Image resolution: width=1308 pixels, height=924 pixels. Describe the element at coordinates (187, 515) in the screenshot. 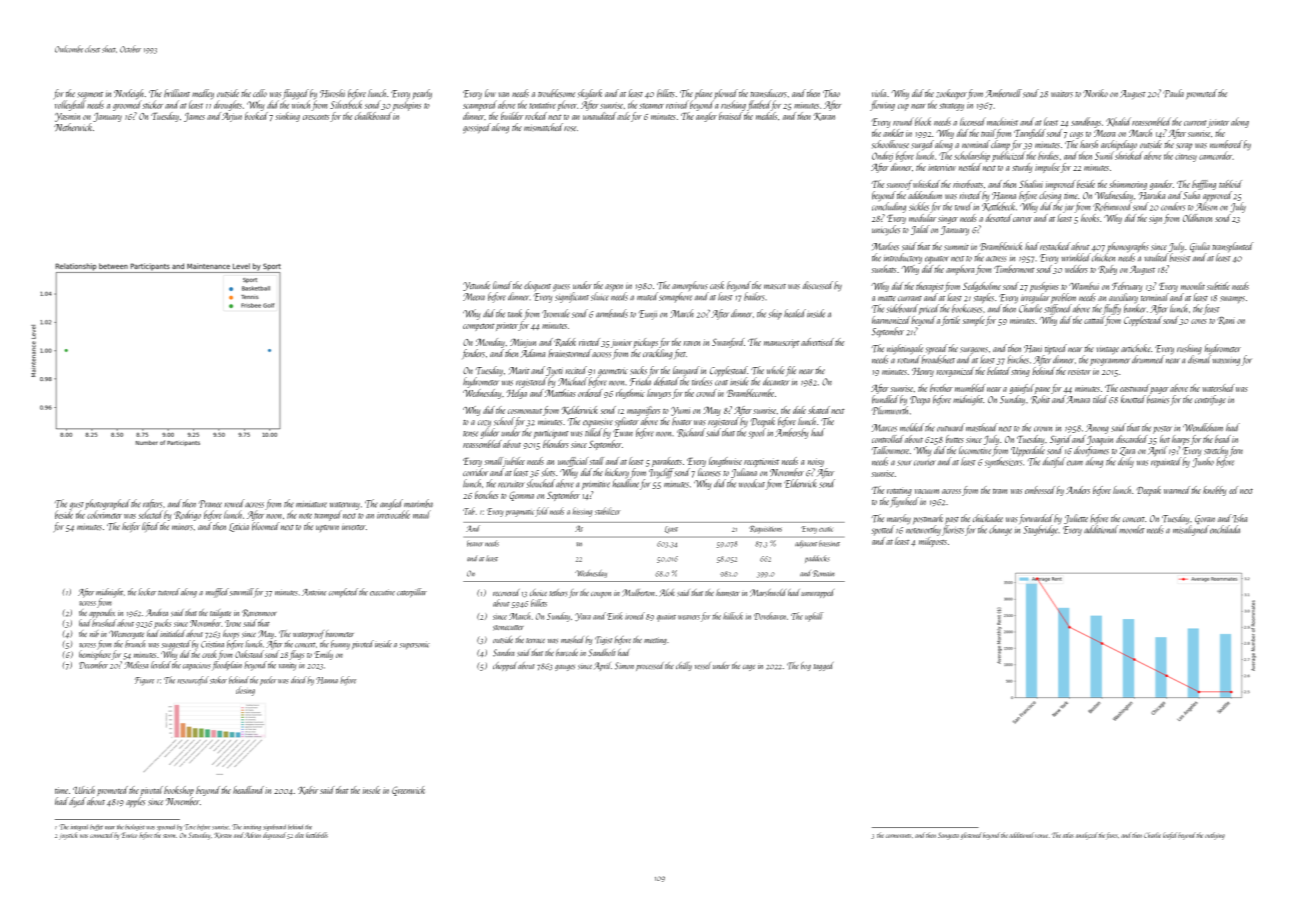

I see `Rodrigo` at that location.
